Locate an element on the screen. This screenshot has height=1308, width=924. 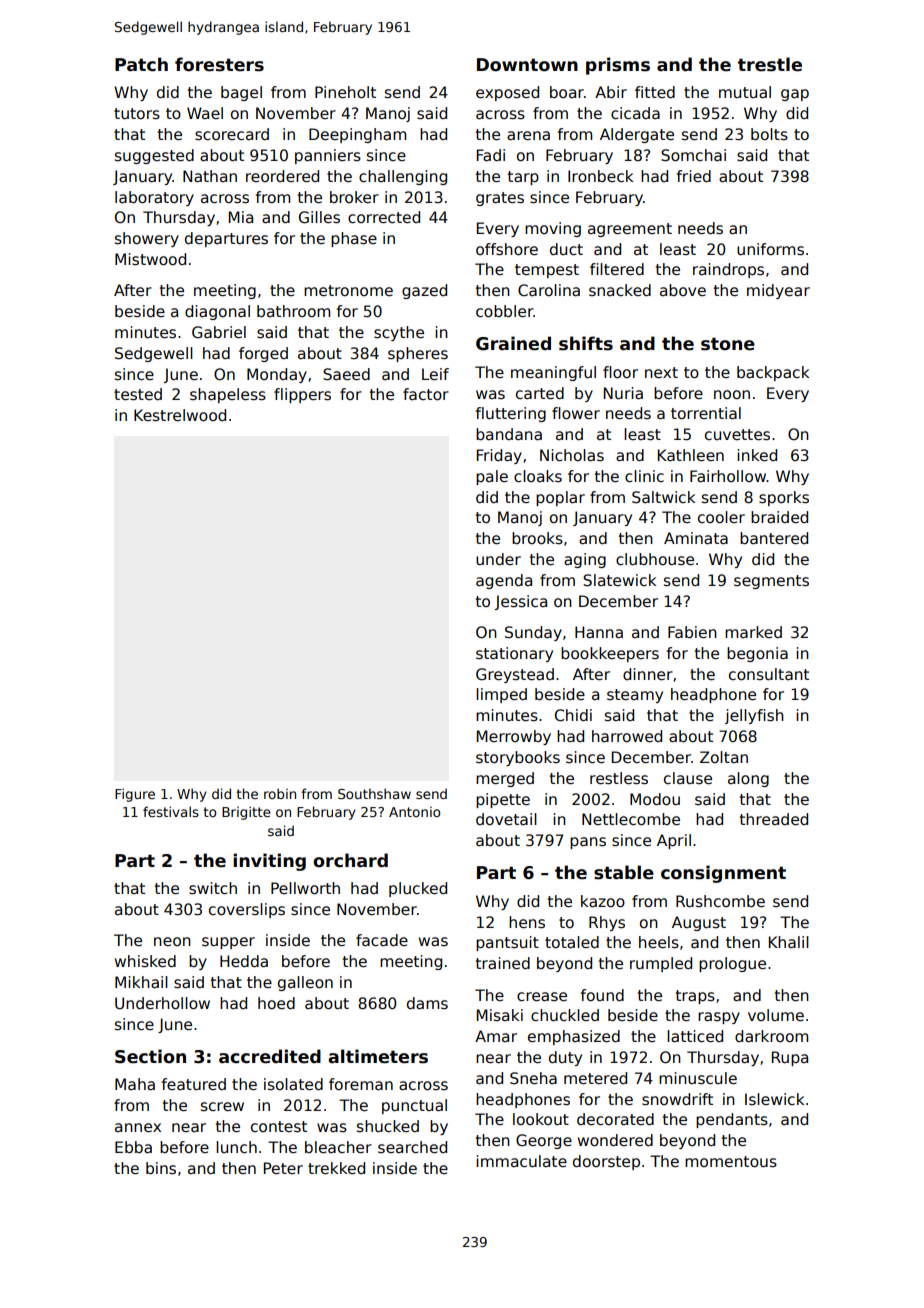
hens is located at coordinates (527, 922).
